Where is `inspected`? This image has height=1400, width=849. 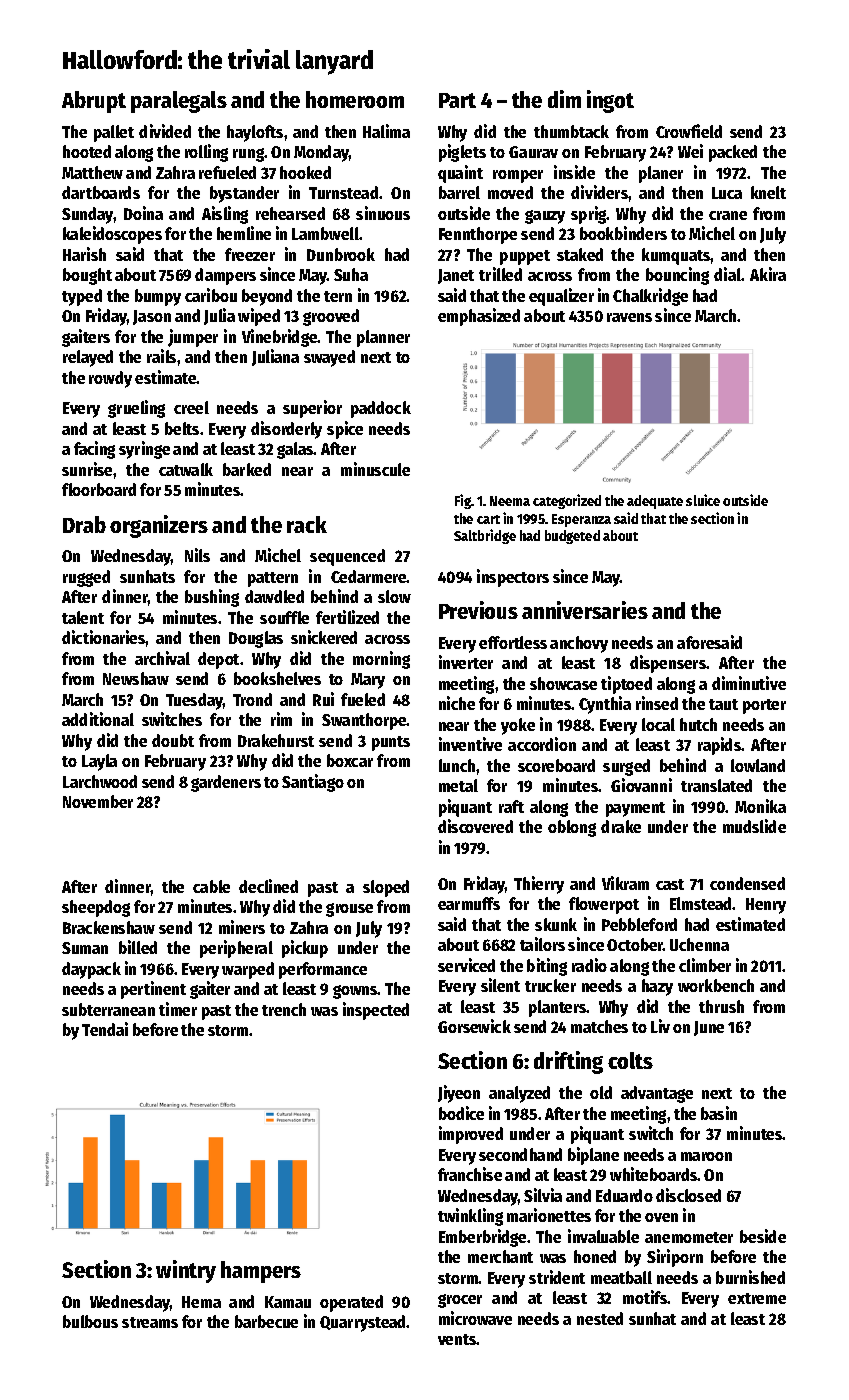
inspected is located at coordinates (376, 1011).
